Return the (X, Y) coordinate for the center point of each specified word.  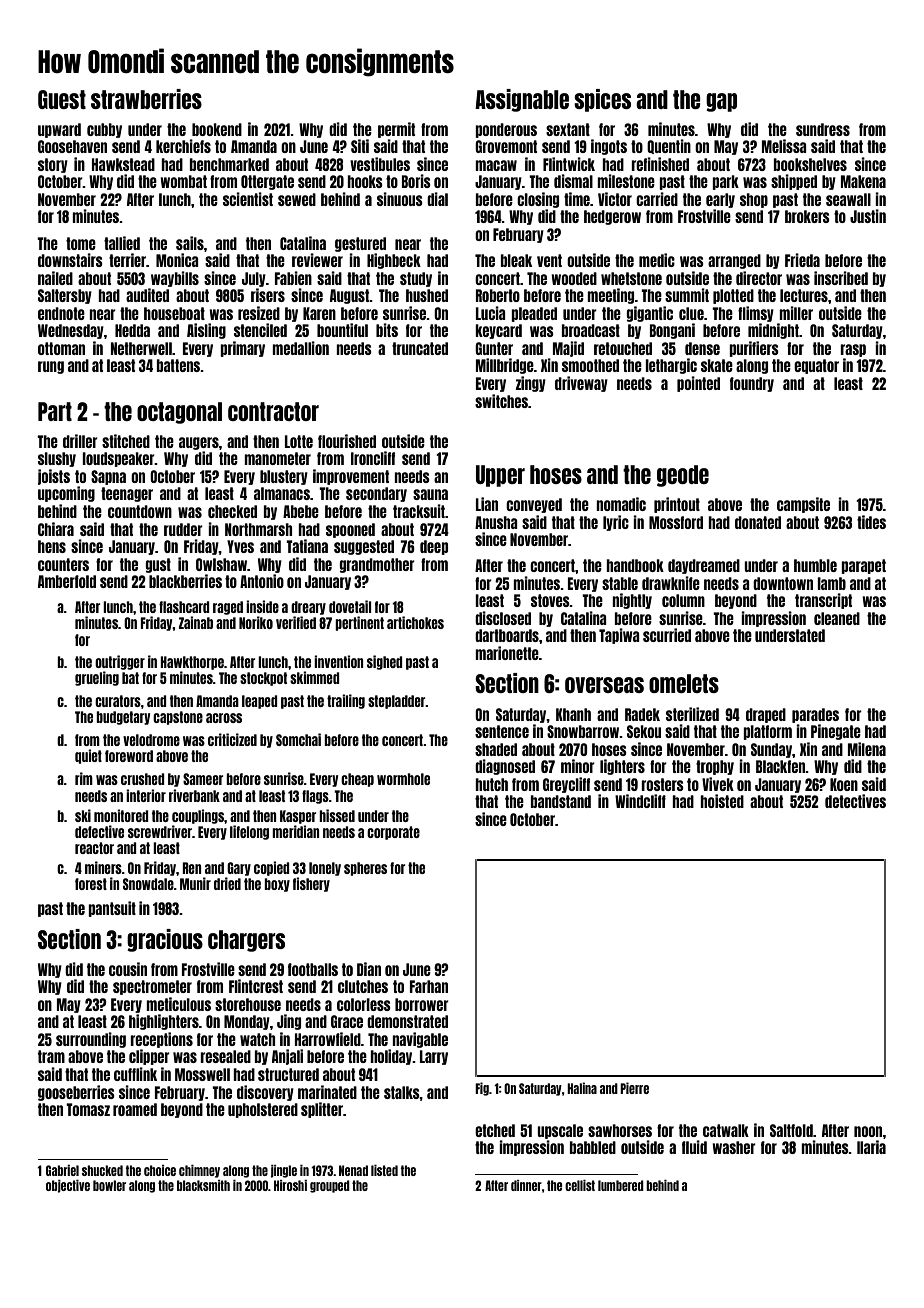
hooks (365, 181)
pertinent (359, 623)
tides (871, 522)
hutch (491, 784)
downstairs (70, 260)
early (720, 200)
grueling (97, 678)
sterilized (692, 714)
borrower (422, 1004)
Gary (239, 869)
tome (81, 243)
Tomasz (88, 1109)
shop (754, 200)
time (577, 199)
